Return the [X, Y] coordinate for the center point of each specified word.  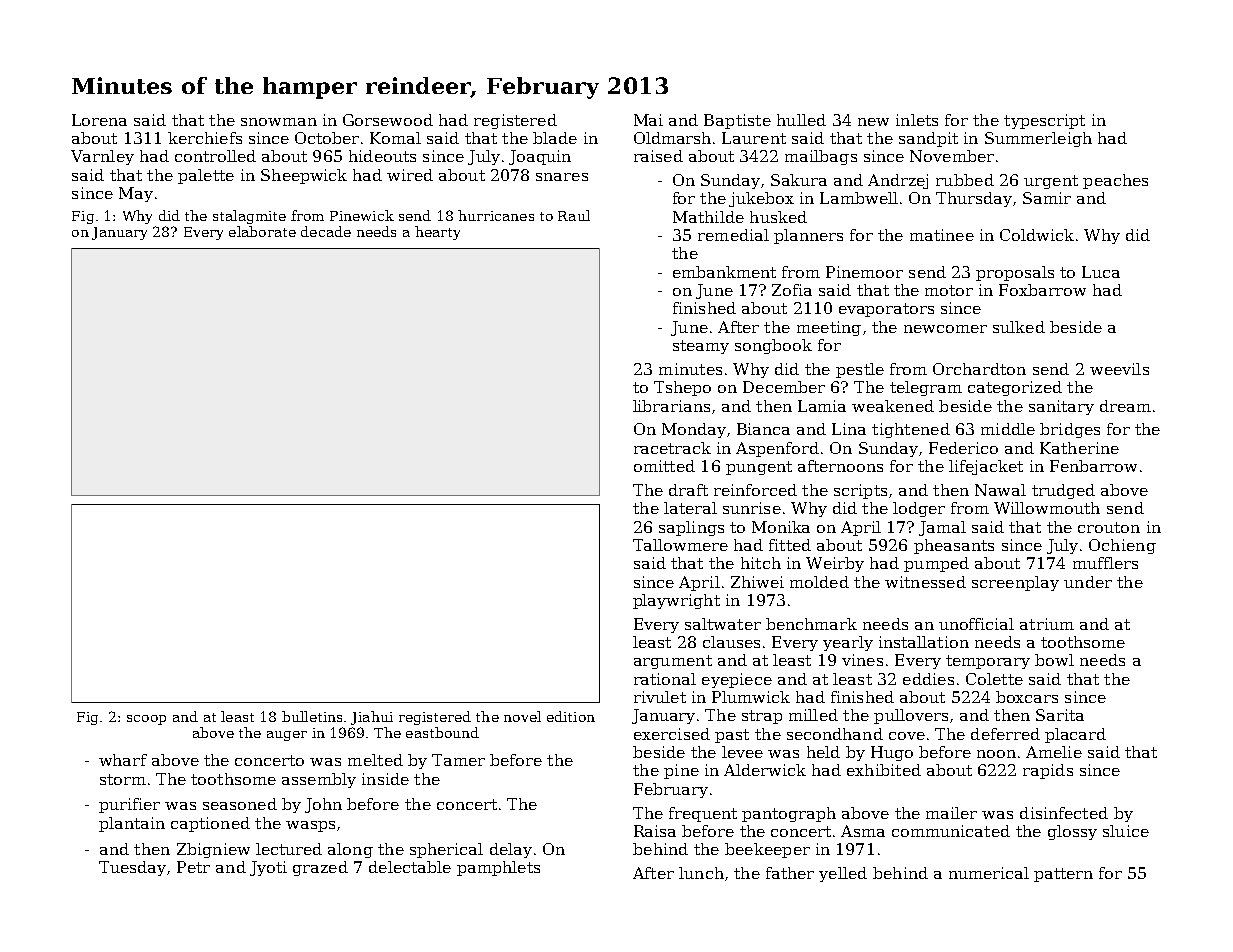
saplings [691, 528]
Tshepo [682, 388]
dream [1125, 406]
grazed [320, 868]
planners [808, 236]
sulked [1019, 327]
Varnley [102, 157]
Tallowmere [680, 545]
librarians [671, 406]
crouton [1109, 527]
